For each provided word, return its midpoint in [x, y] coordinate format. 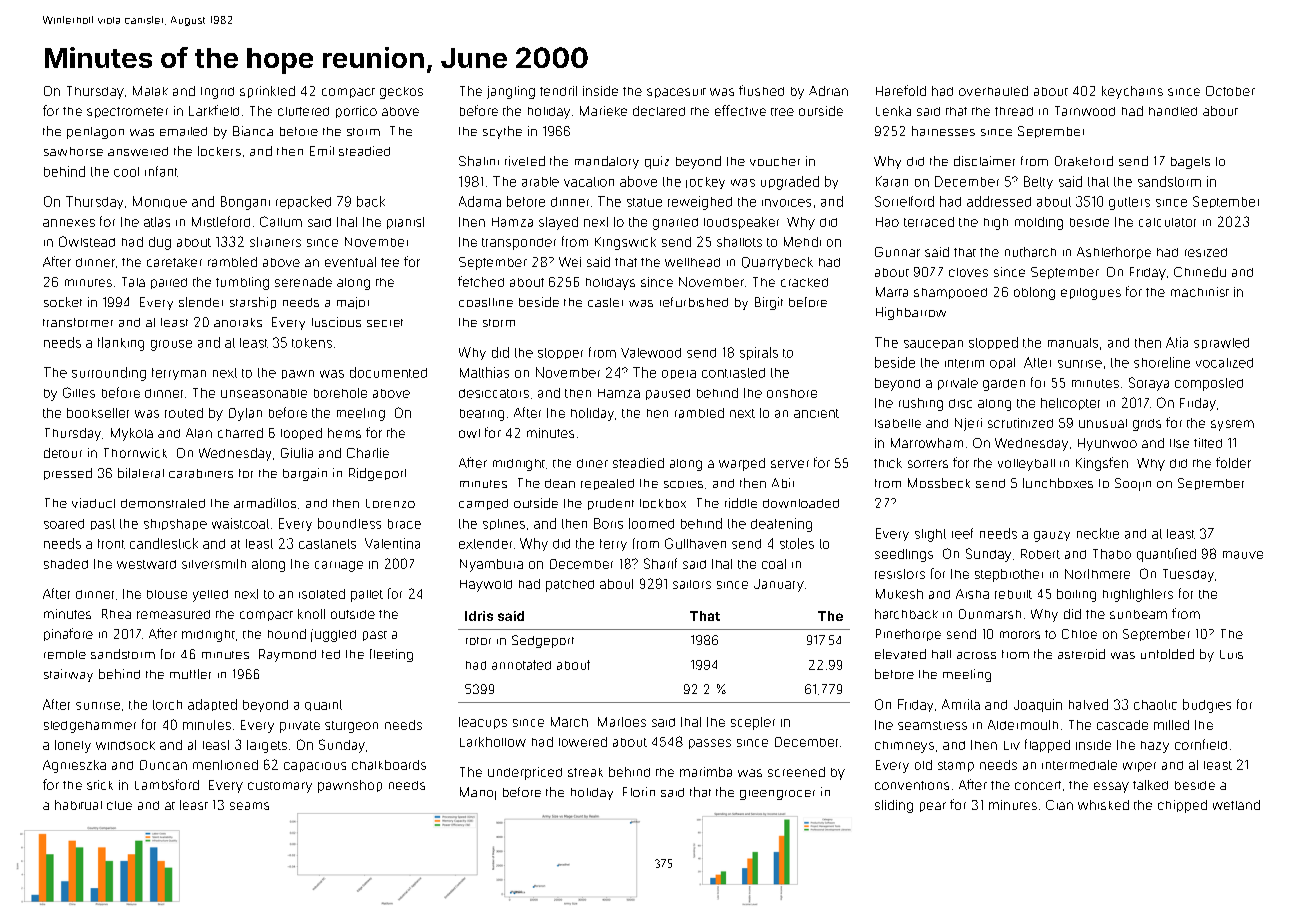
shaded [66, 564]
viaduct [93, 503]
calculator [1167, 222]
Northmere [1097, 574]
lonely [73, 746]
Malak [150, 91]
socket [63, 302]
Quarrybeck [777, 263]
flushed [761, 90]
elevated [900, 654]
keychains [1132, 92]
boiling [1076, 595]
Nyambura [491, 565]
